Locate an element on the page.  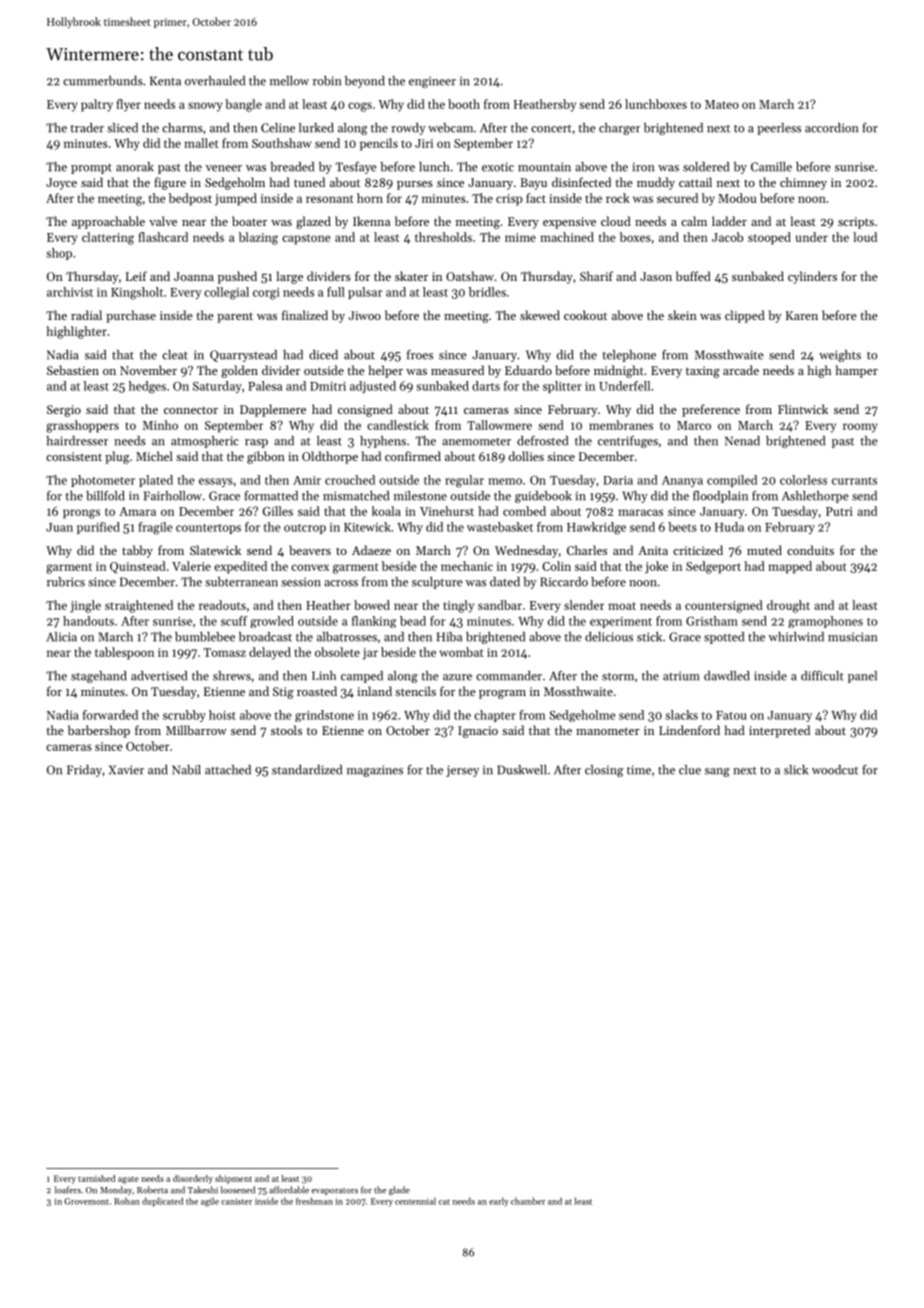
musician is located at coordinates (852, 637).
